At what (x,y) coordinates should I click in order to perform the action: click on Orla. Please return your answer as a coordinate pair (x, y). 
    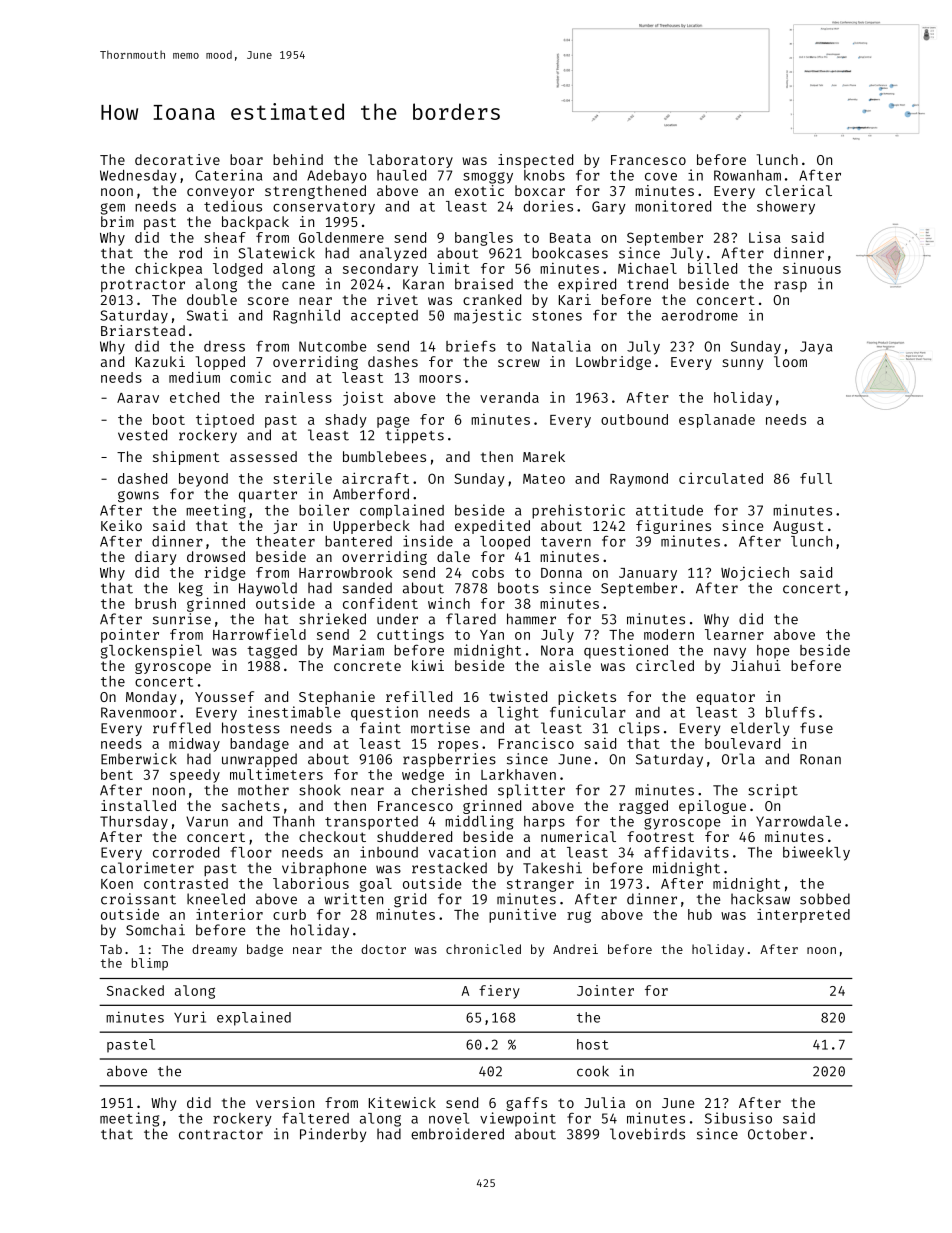
    Looking at the image, I should click on (738, 759).
